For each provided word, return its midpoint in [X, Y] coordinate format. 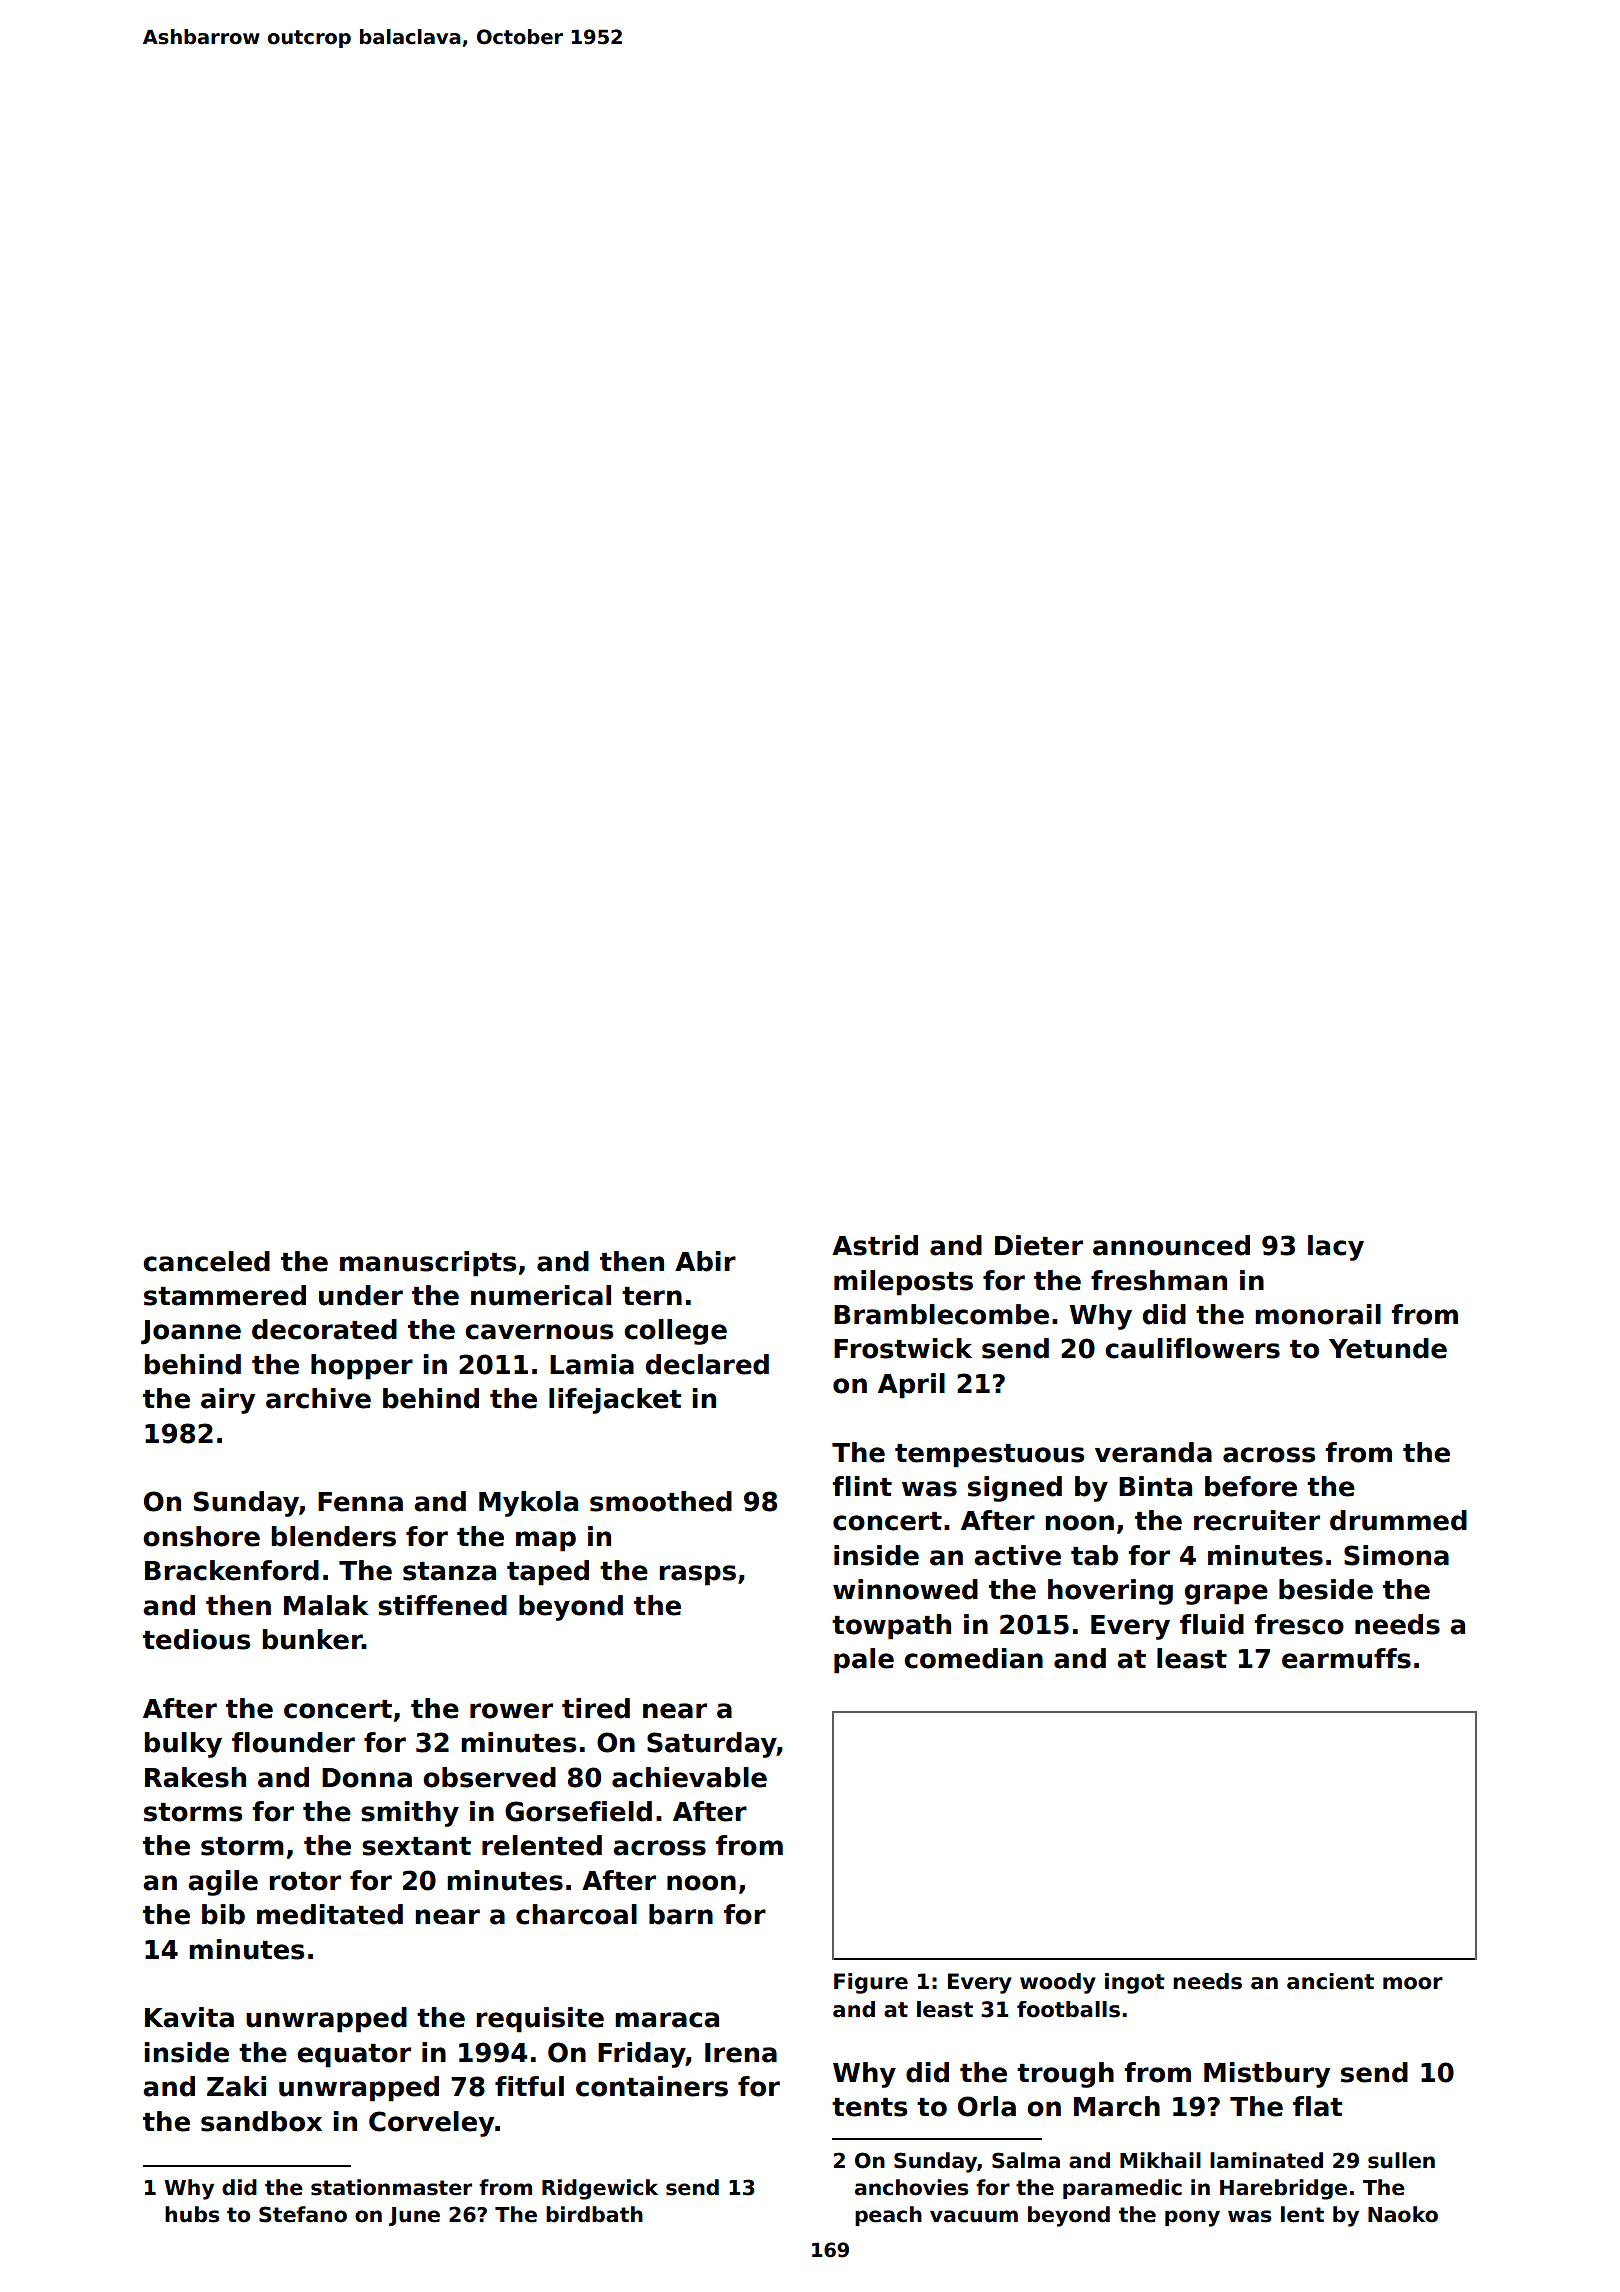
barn [681, 1914]
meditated [330, 1914]
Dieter [1039, 1245]
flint [862, 1486]
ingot [1135, 1983]
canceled [206, 1261]
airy [228, 1401]
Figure [871, 1983]
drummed [1398, 1520]
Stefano [303, 2214]
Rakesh [195, 1777]
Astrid [875, 1245]
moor [1413, 1983]
